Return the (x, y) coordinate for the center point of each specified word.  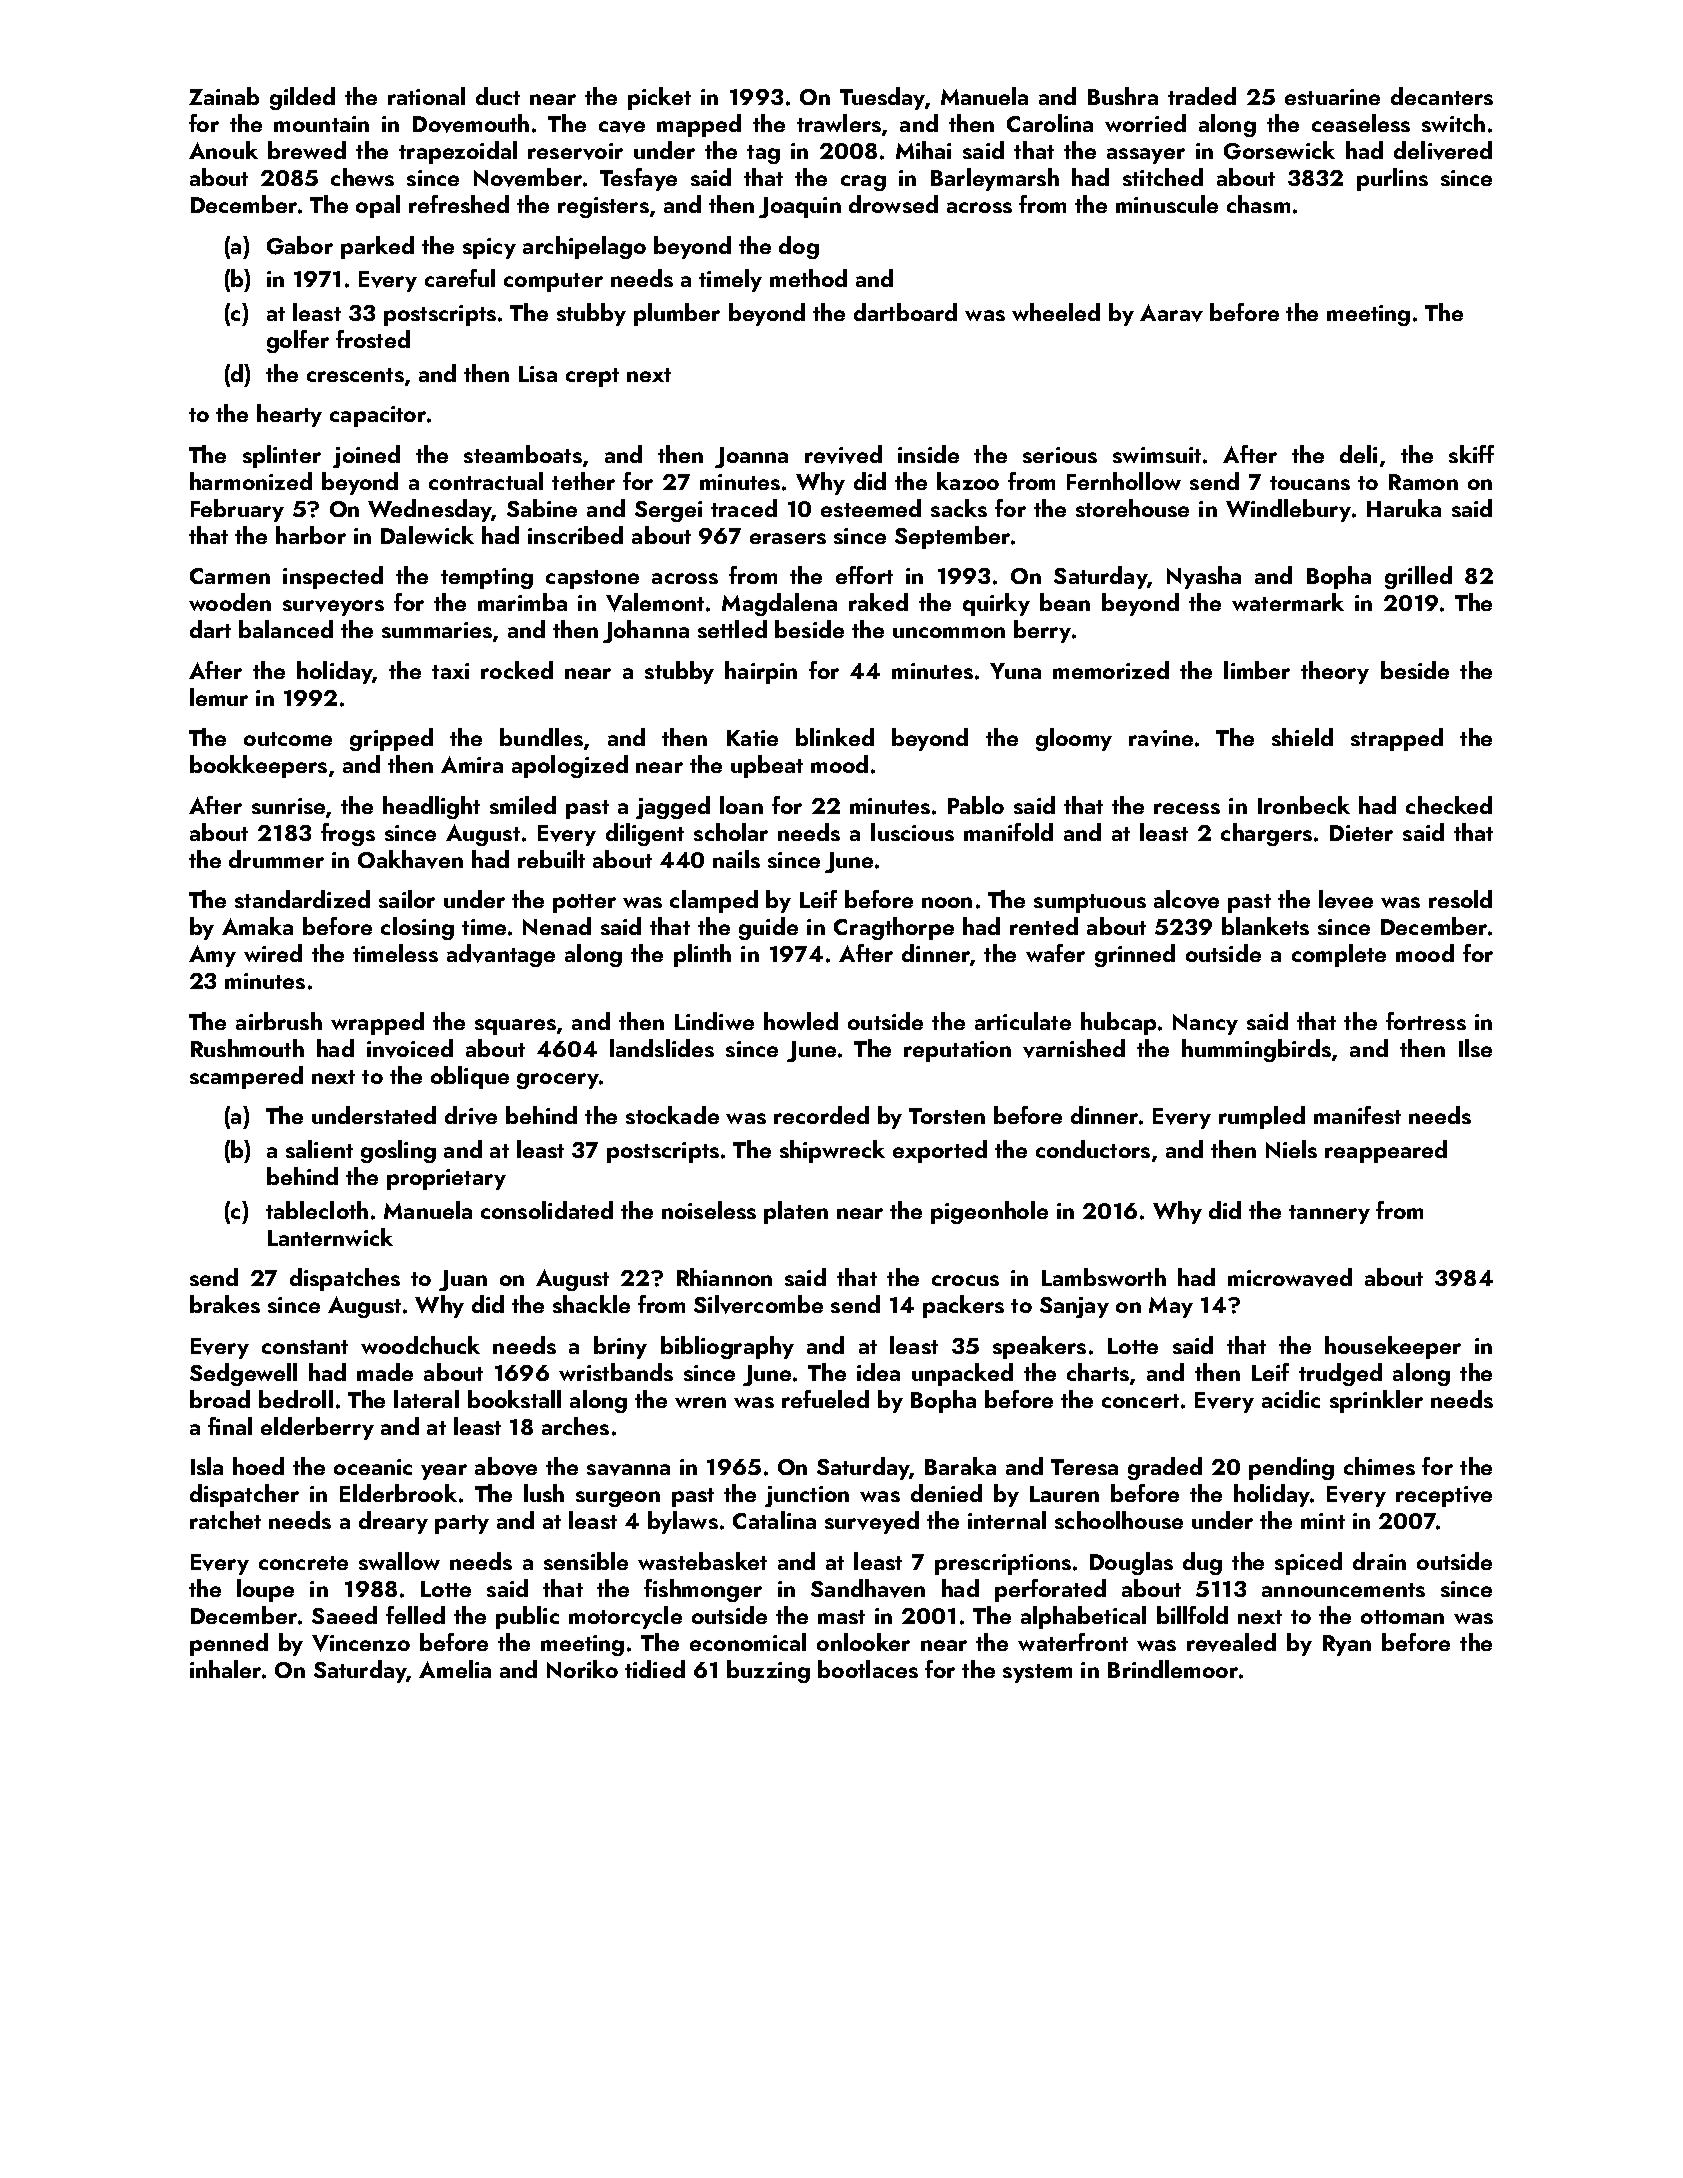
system (1037, 1673)
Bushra (1123, 96)
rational (426, 96)
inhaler (225, 1669)
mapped (699, 125)
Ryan (1347, 1645)
